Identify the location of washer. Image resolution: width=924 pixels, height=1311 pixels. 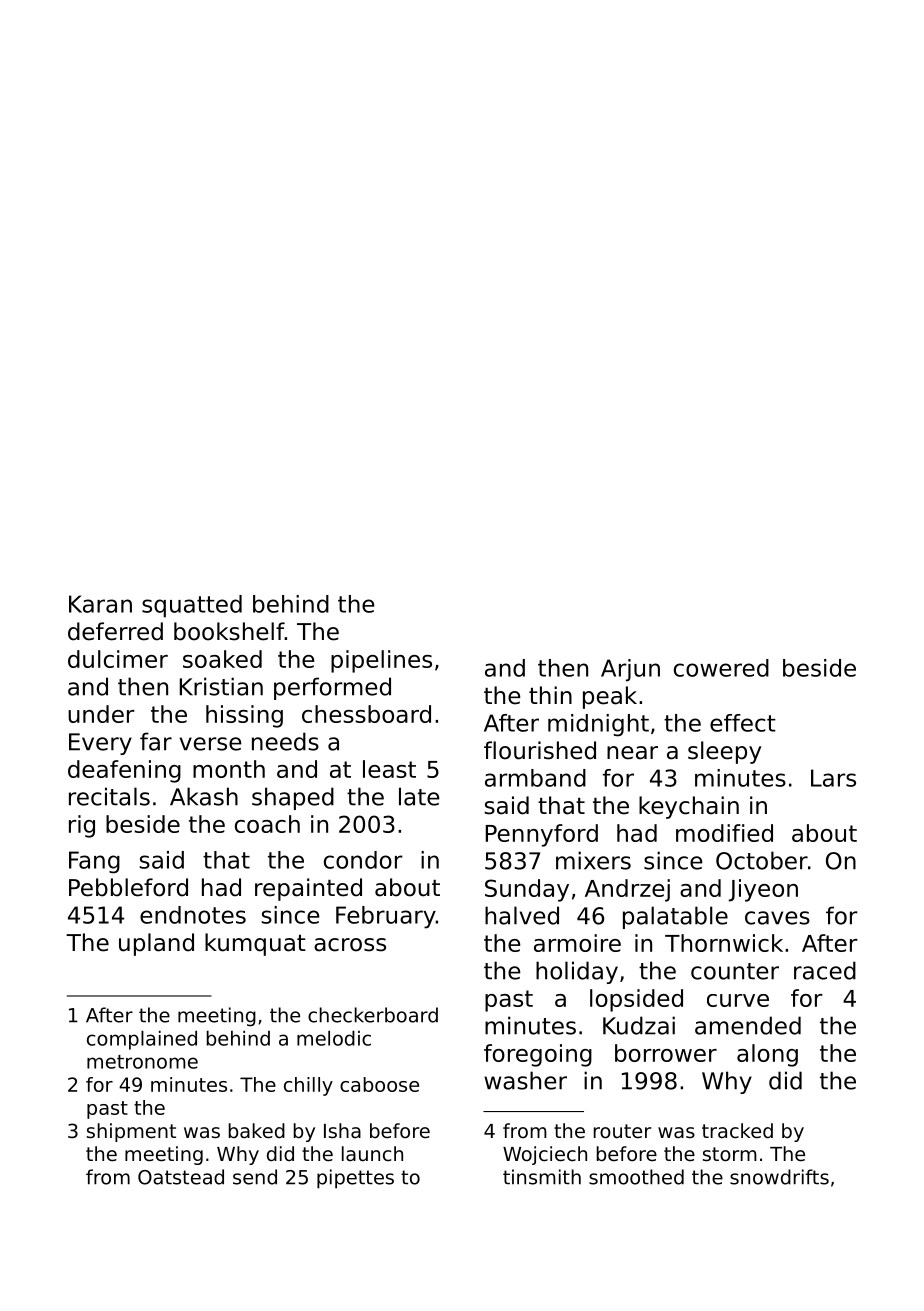
(525, 1080).
